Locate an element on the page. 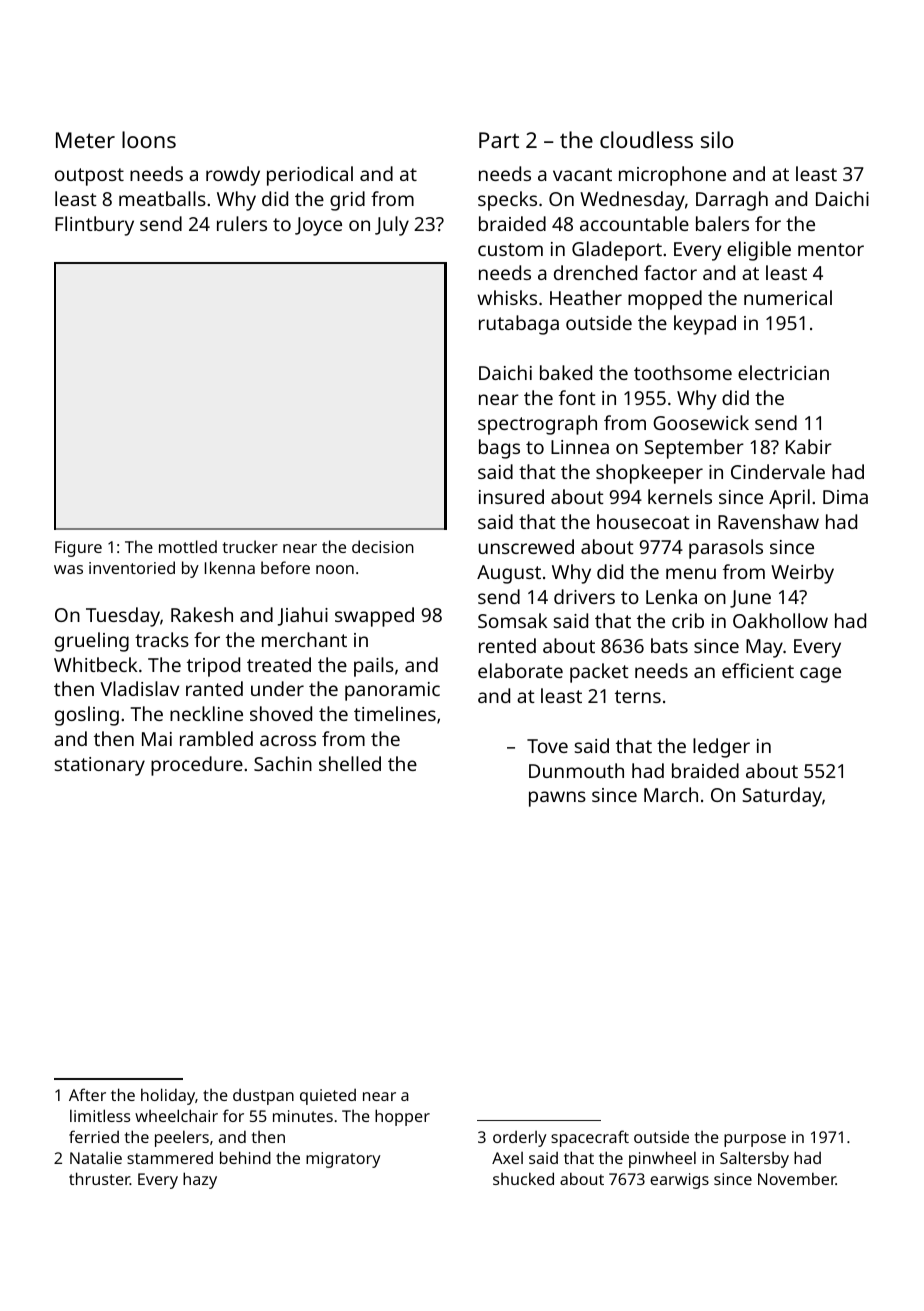  Kabir is located at coordinates (809, 446).
